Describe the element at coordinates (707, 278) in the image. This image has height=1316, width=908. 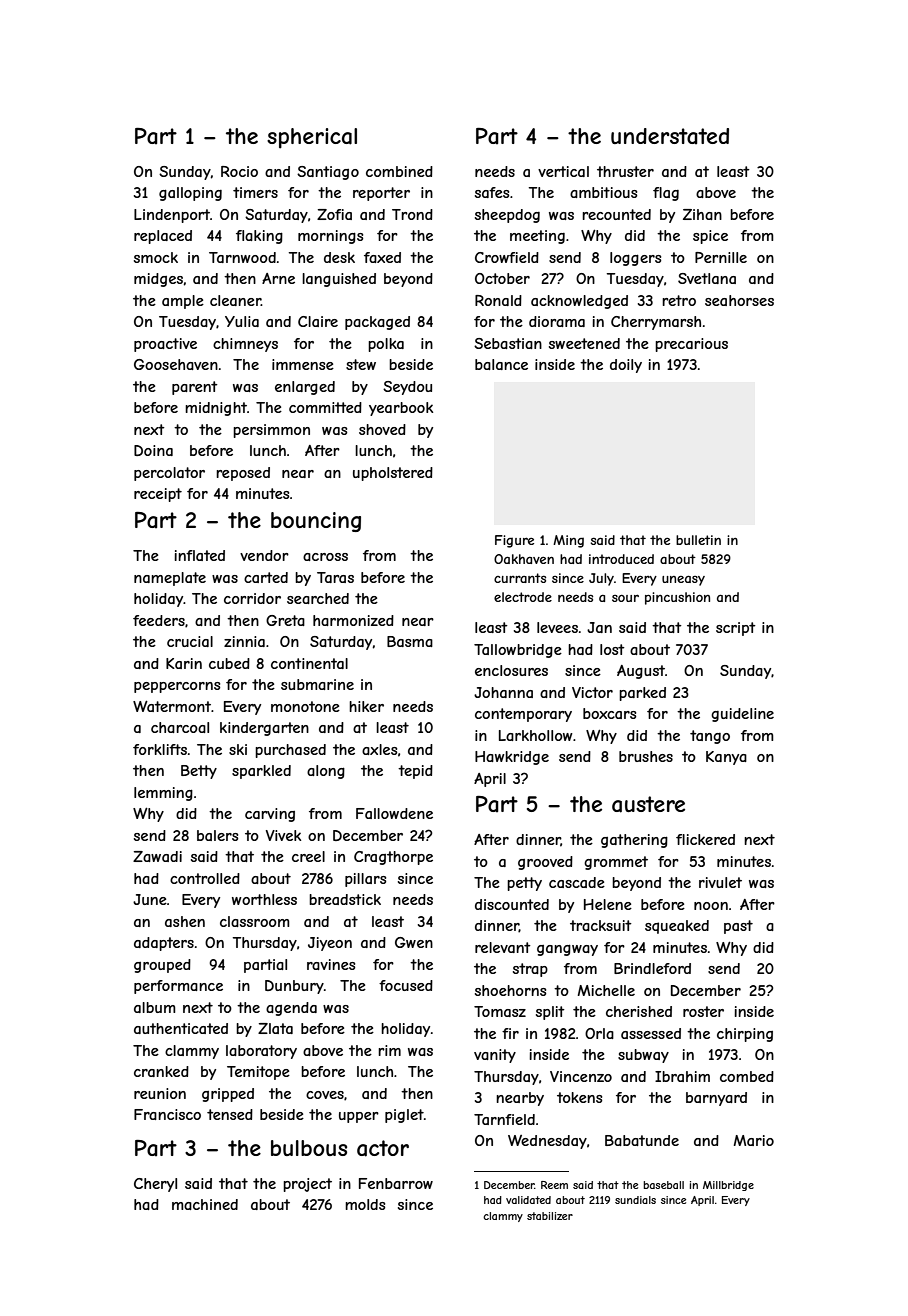
I see `Svetlana` at that location.
